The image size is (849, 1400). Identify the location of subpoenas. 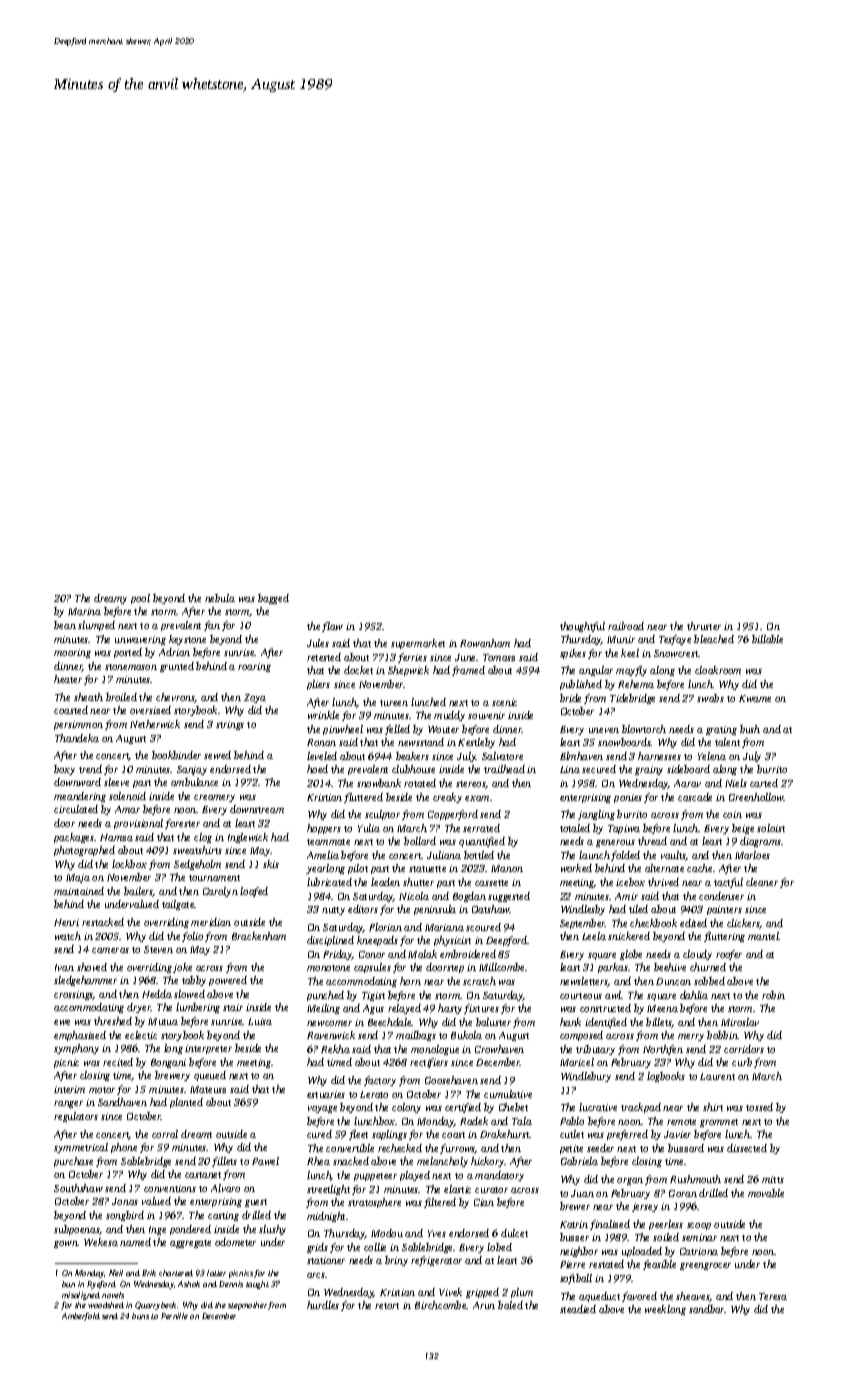
(77, 1230).
